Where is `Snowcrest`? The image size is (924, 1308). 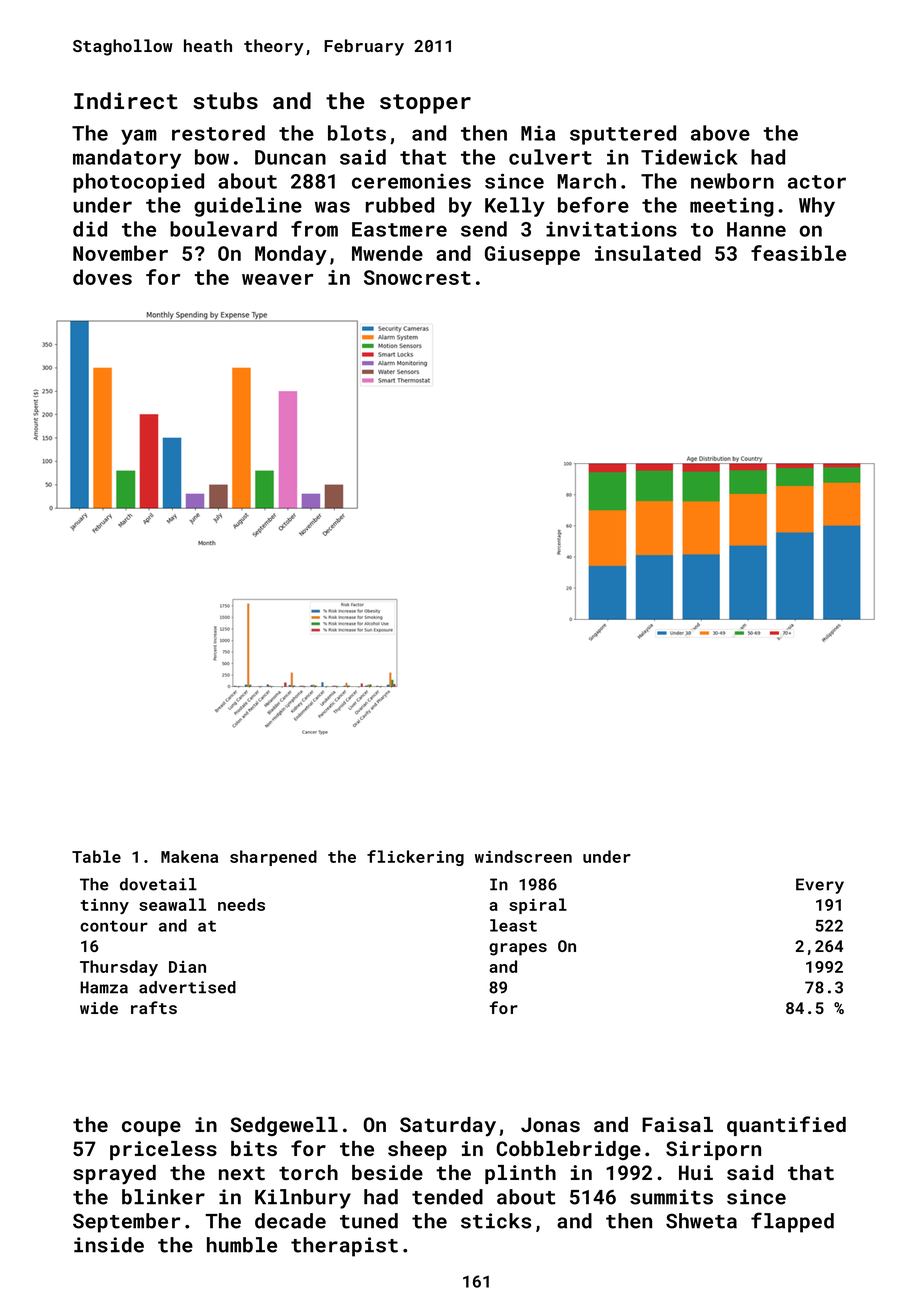 Snowcrest is located at coordinates (417, 277).
